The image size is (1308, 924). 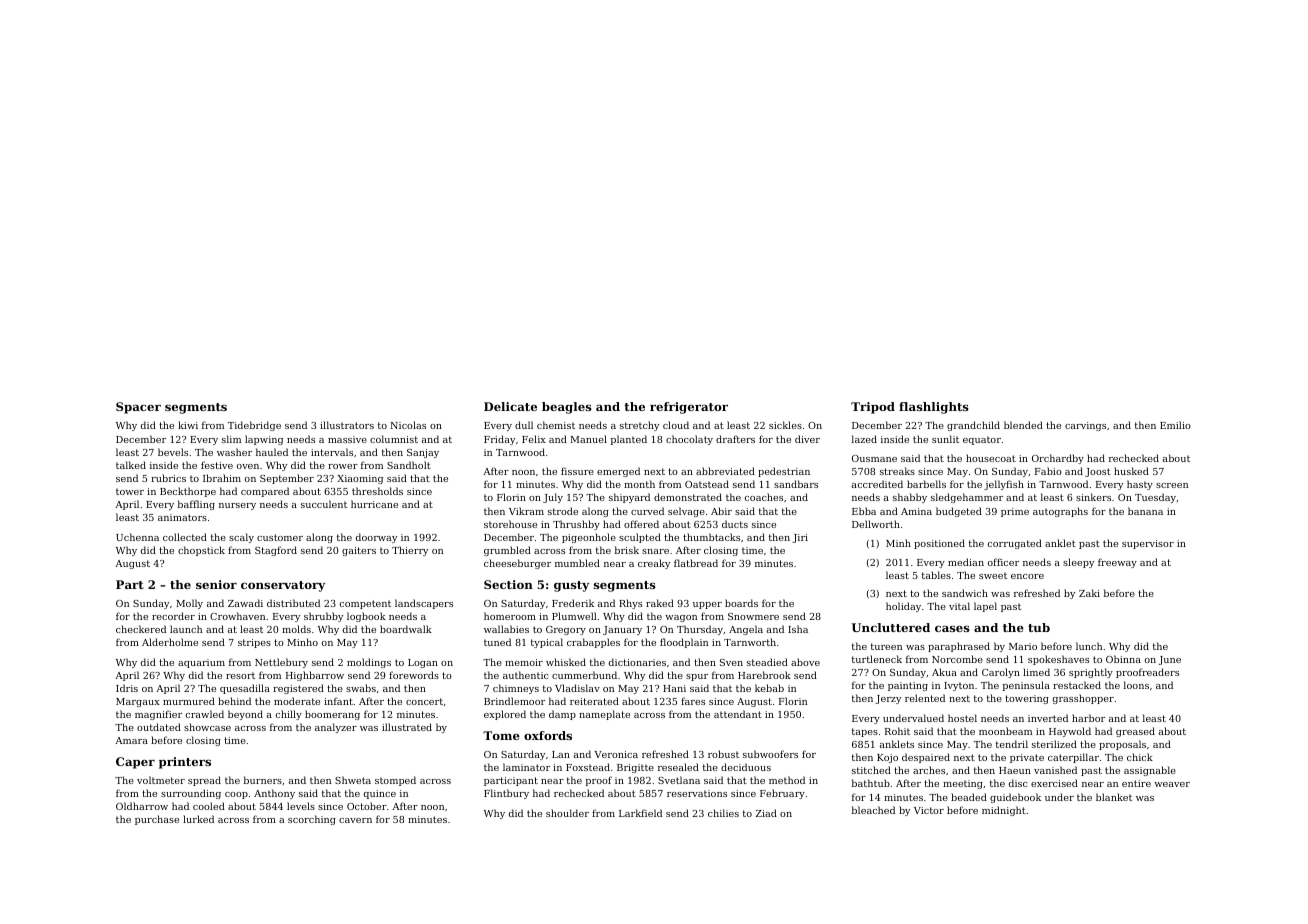 I want to click on paraphrased, so click(x=959, y=647).
